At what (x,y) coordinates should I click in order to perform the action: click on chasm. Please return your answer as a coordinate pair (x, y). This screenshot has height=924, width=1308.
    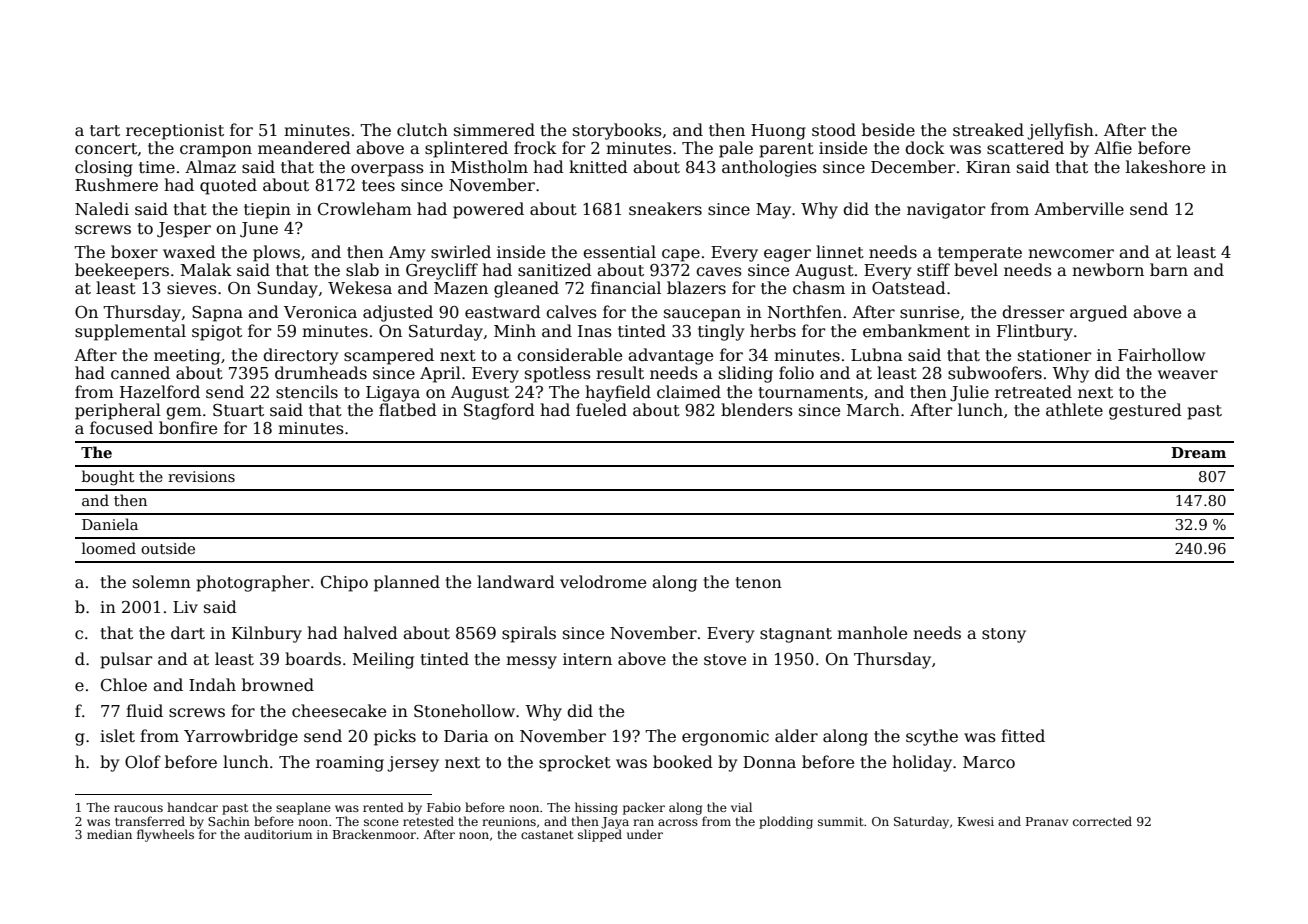
    Looking at the image, I should click on (819, 287).
